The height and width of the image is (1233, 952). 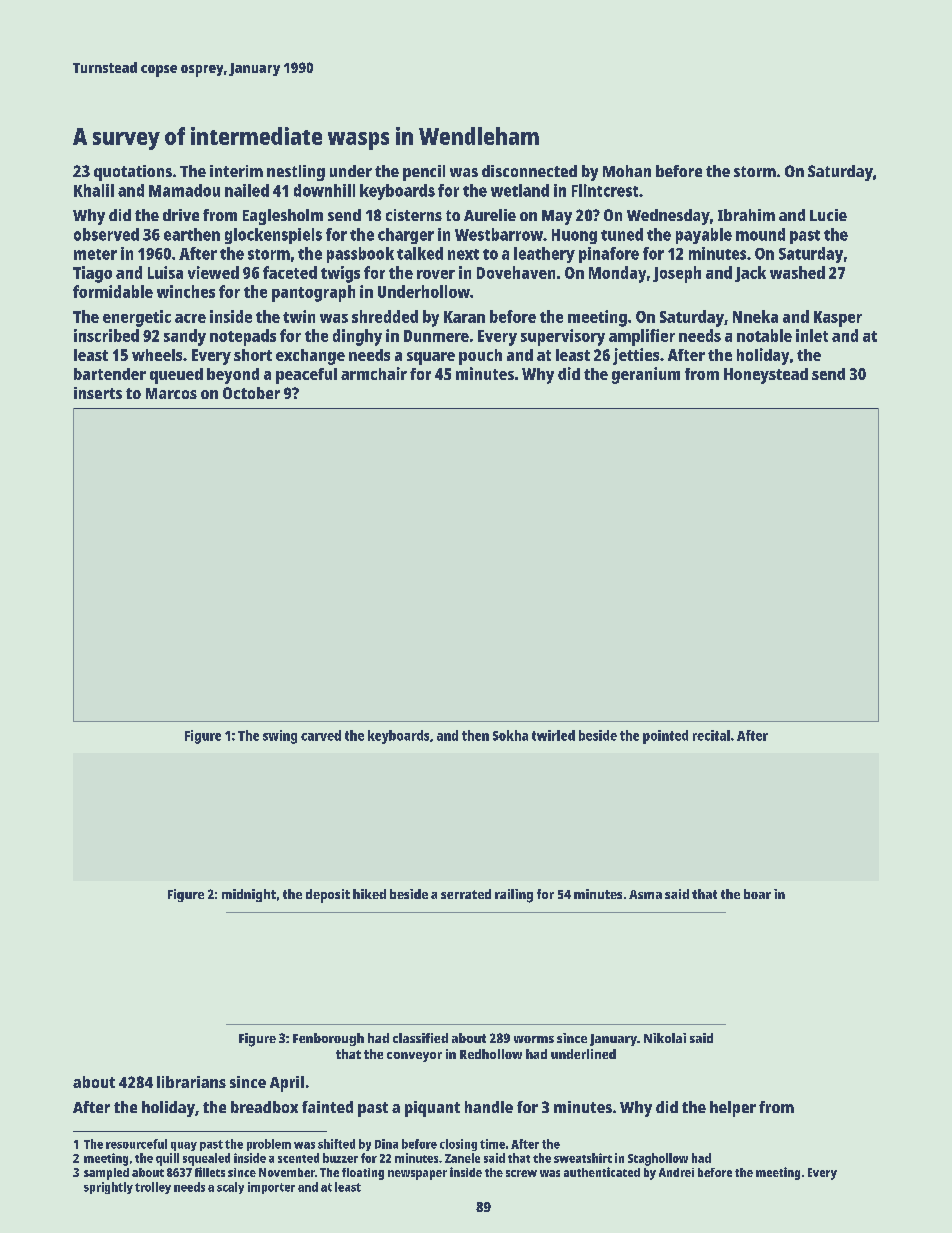 What do you see at coordinates (280, 737) in the image?
I see `swing` at bounding box center [280, 737].
